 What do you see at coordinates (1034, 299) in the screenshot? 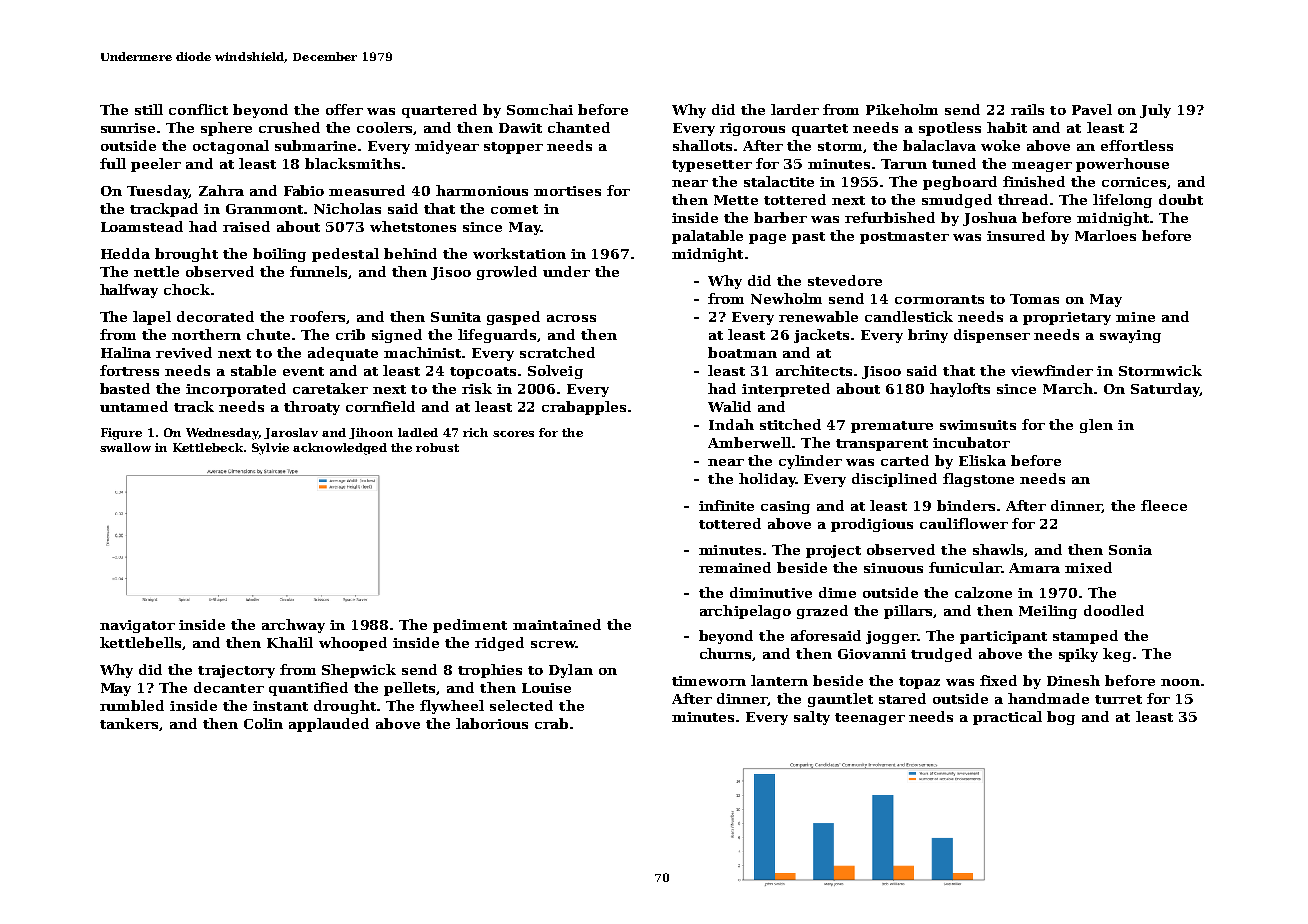
I see `Tomas` at bounding box center [1034, 299].
